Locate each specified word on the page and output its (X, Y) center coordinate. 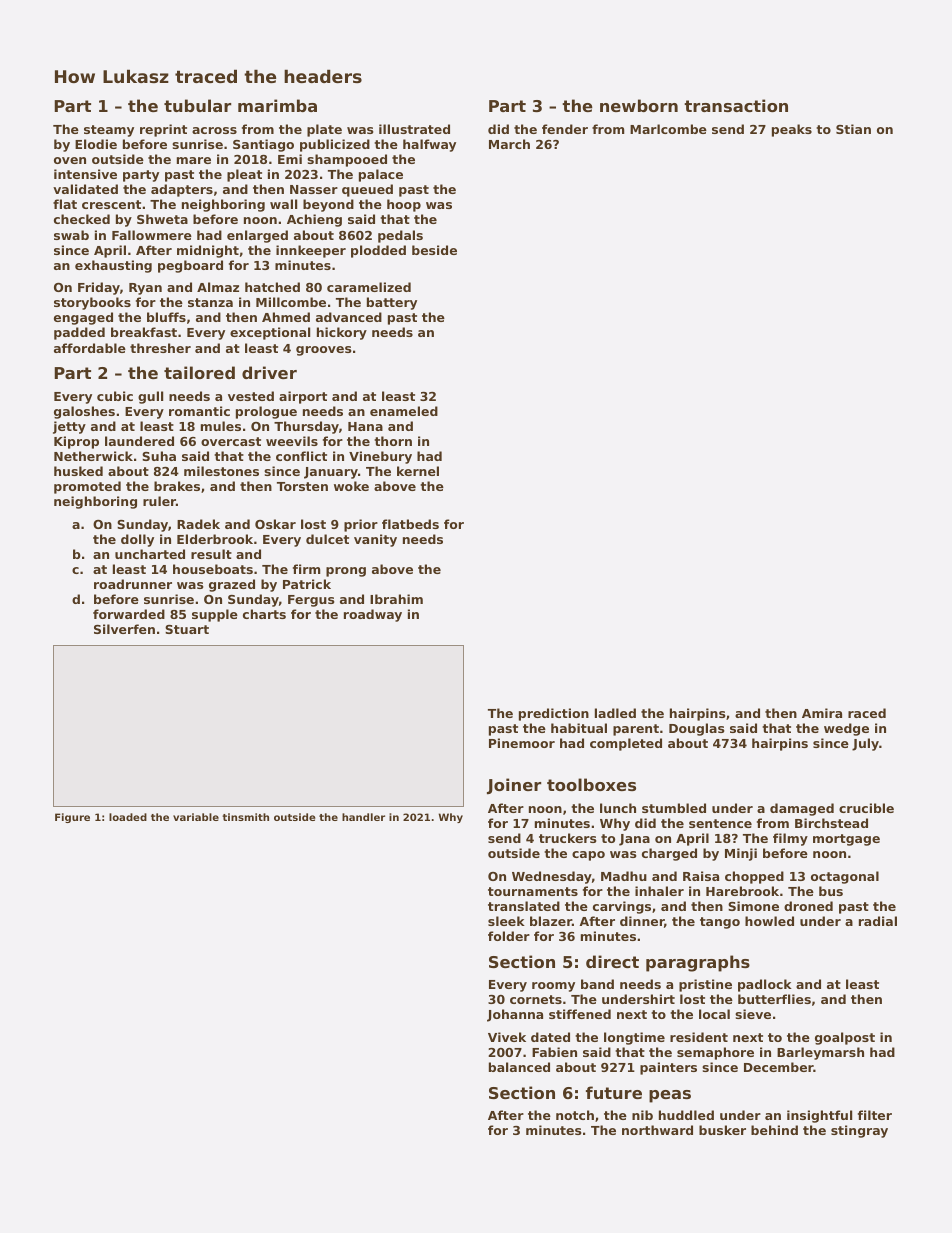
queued (367, 190)
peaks (792, 130)
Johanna (515, 1015)
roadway (373, 615)
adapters (182, 190)
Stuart (187, 629)
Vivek (507, 1037)
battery (392, 303)
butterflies (774, 999)
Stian (853, 129)
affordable (90, 348)
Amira (822, 713)
